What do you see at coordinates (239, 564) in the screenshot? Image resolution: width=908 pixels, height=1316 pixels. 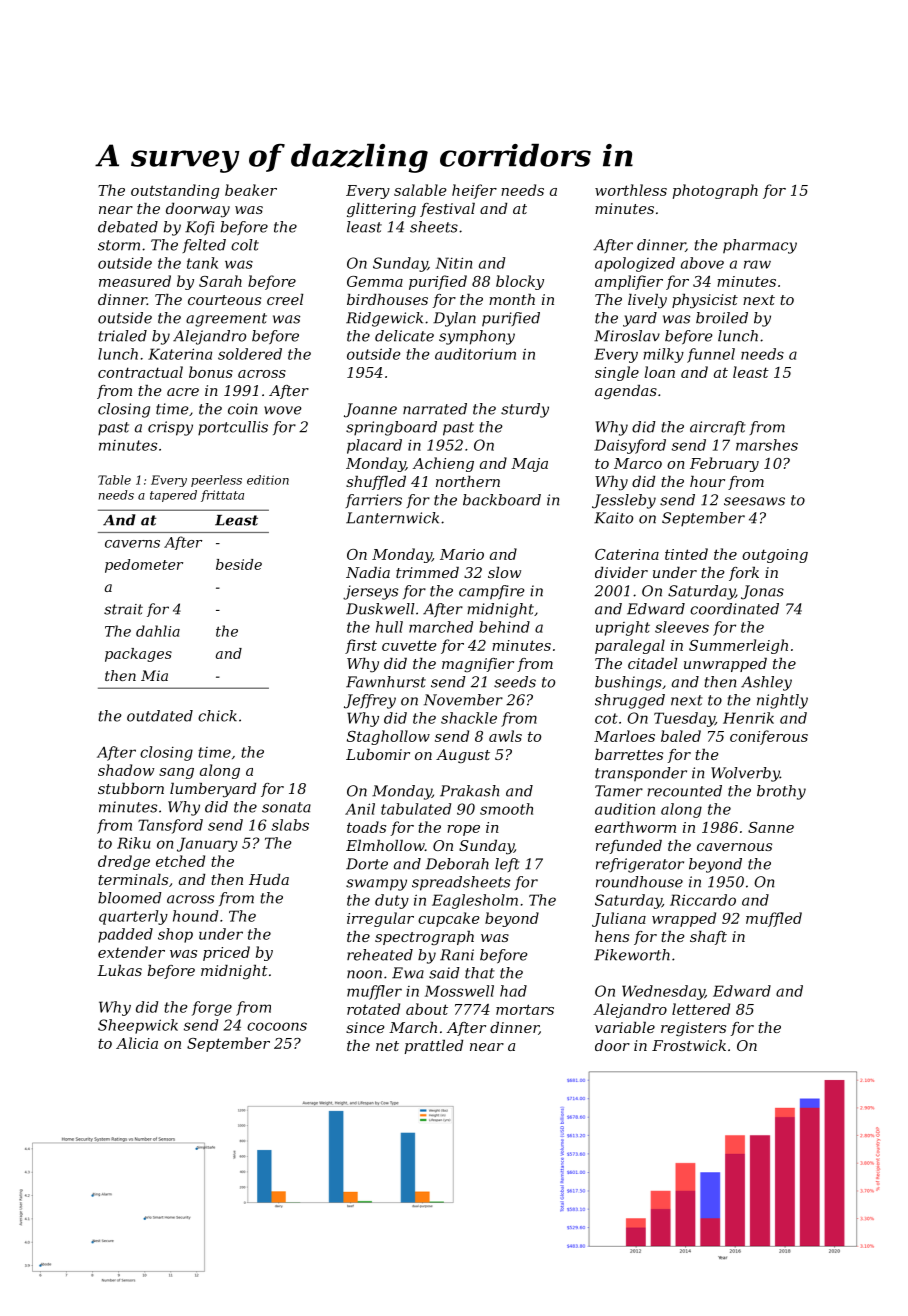 I see `beside` at bounding box center [239, 564].
